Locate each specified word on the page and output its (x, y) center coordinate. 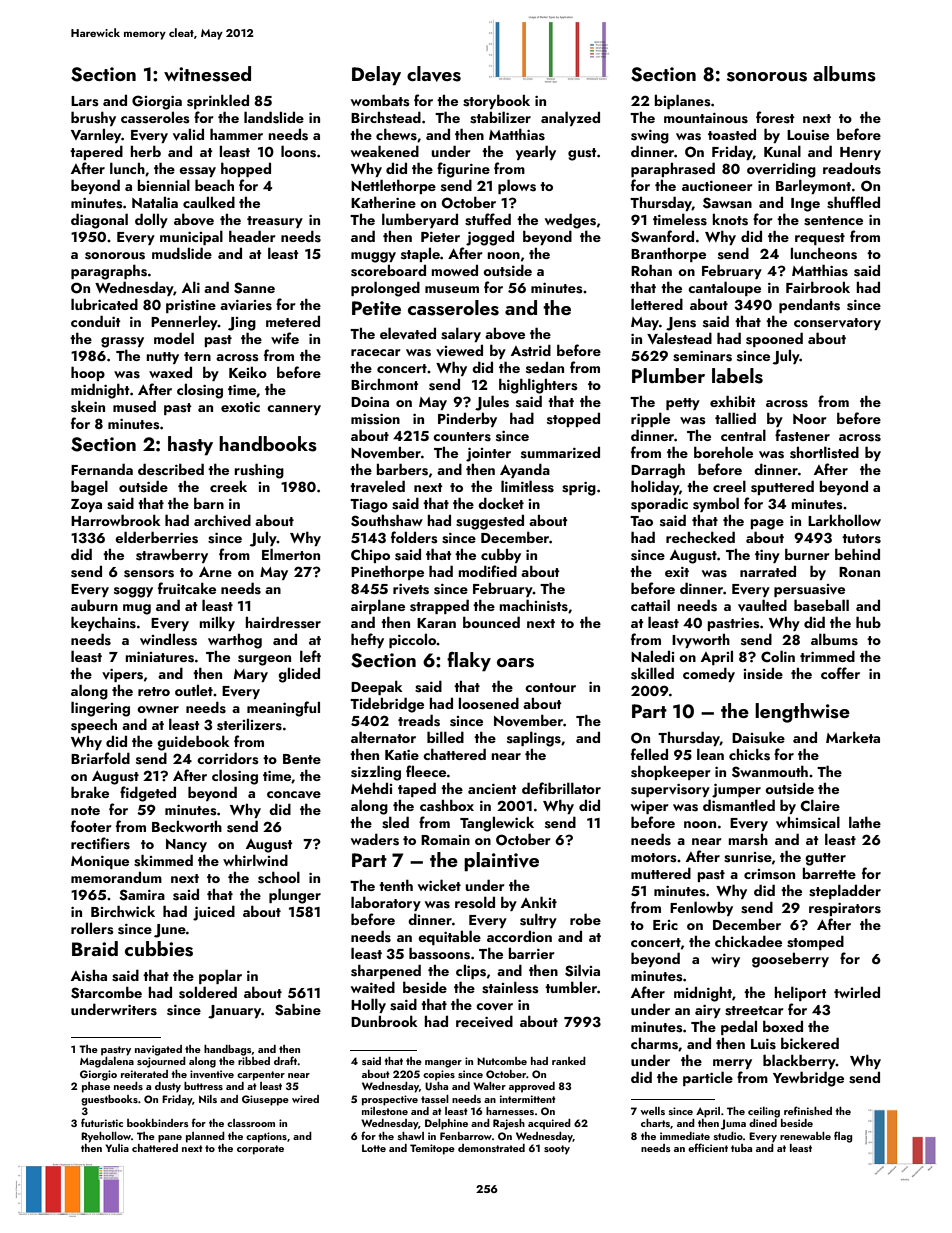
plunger (295, 896)
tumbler (571, 987)
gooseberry (790, 960)
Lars (85, 101)
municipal (191, 237)
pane (170, 1139)
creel (729, 486)
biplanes (682, 101)
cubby (501, 555)
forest (775, 117)
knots (730, 220)
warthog (235, 641)
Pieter (440, 237)
